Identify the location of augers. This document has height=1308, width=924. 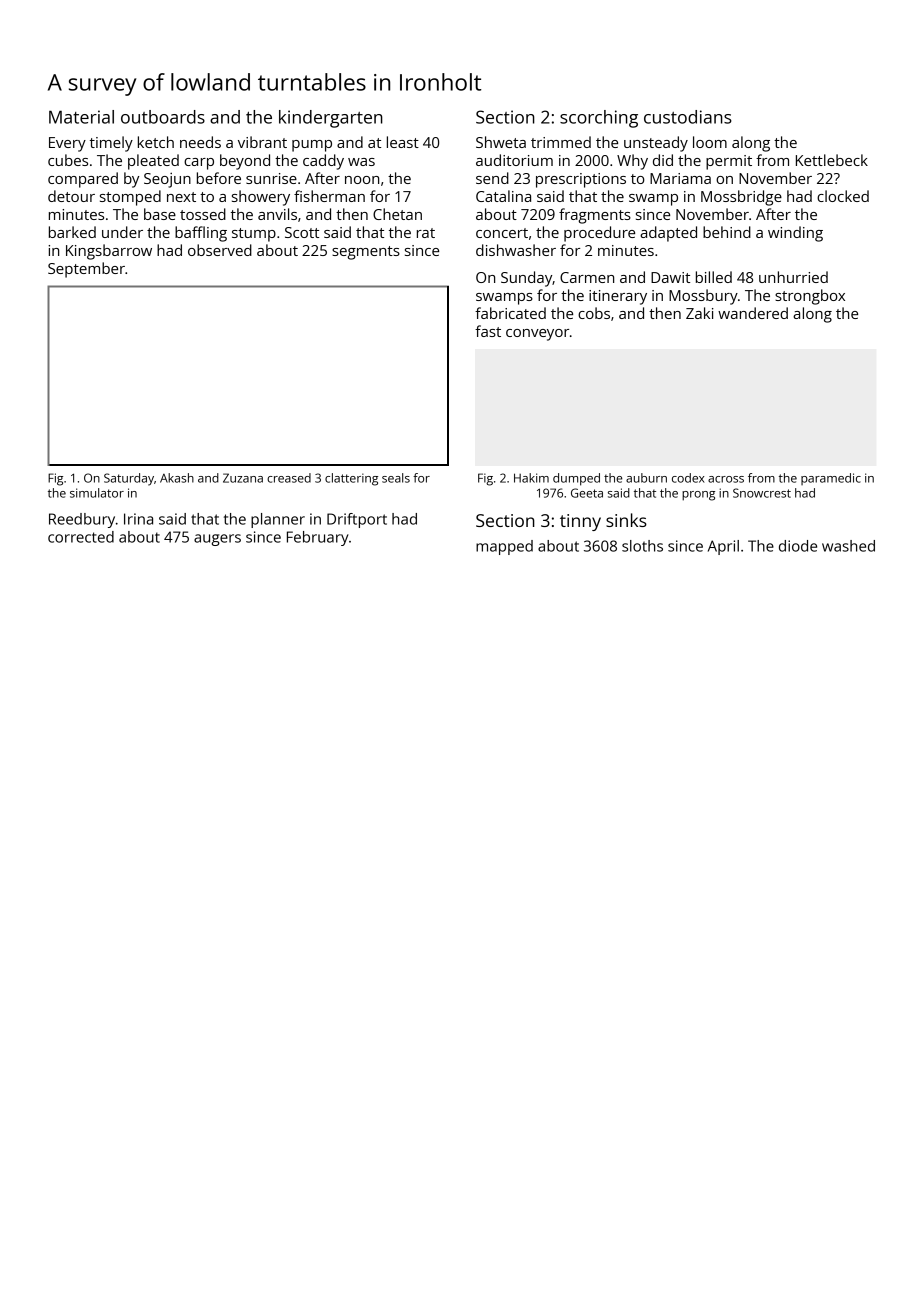
(217, 540).
